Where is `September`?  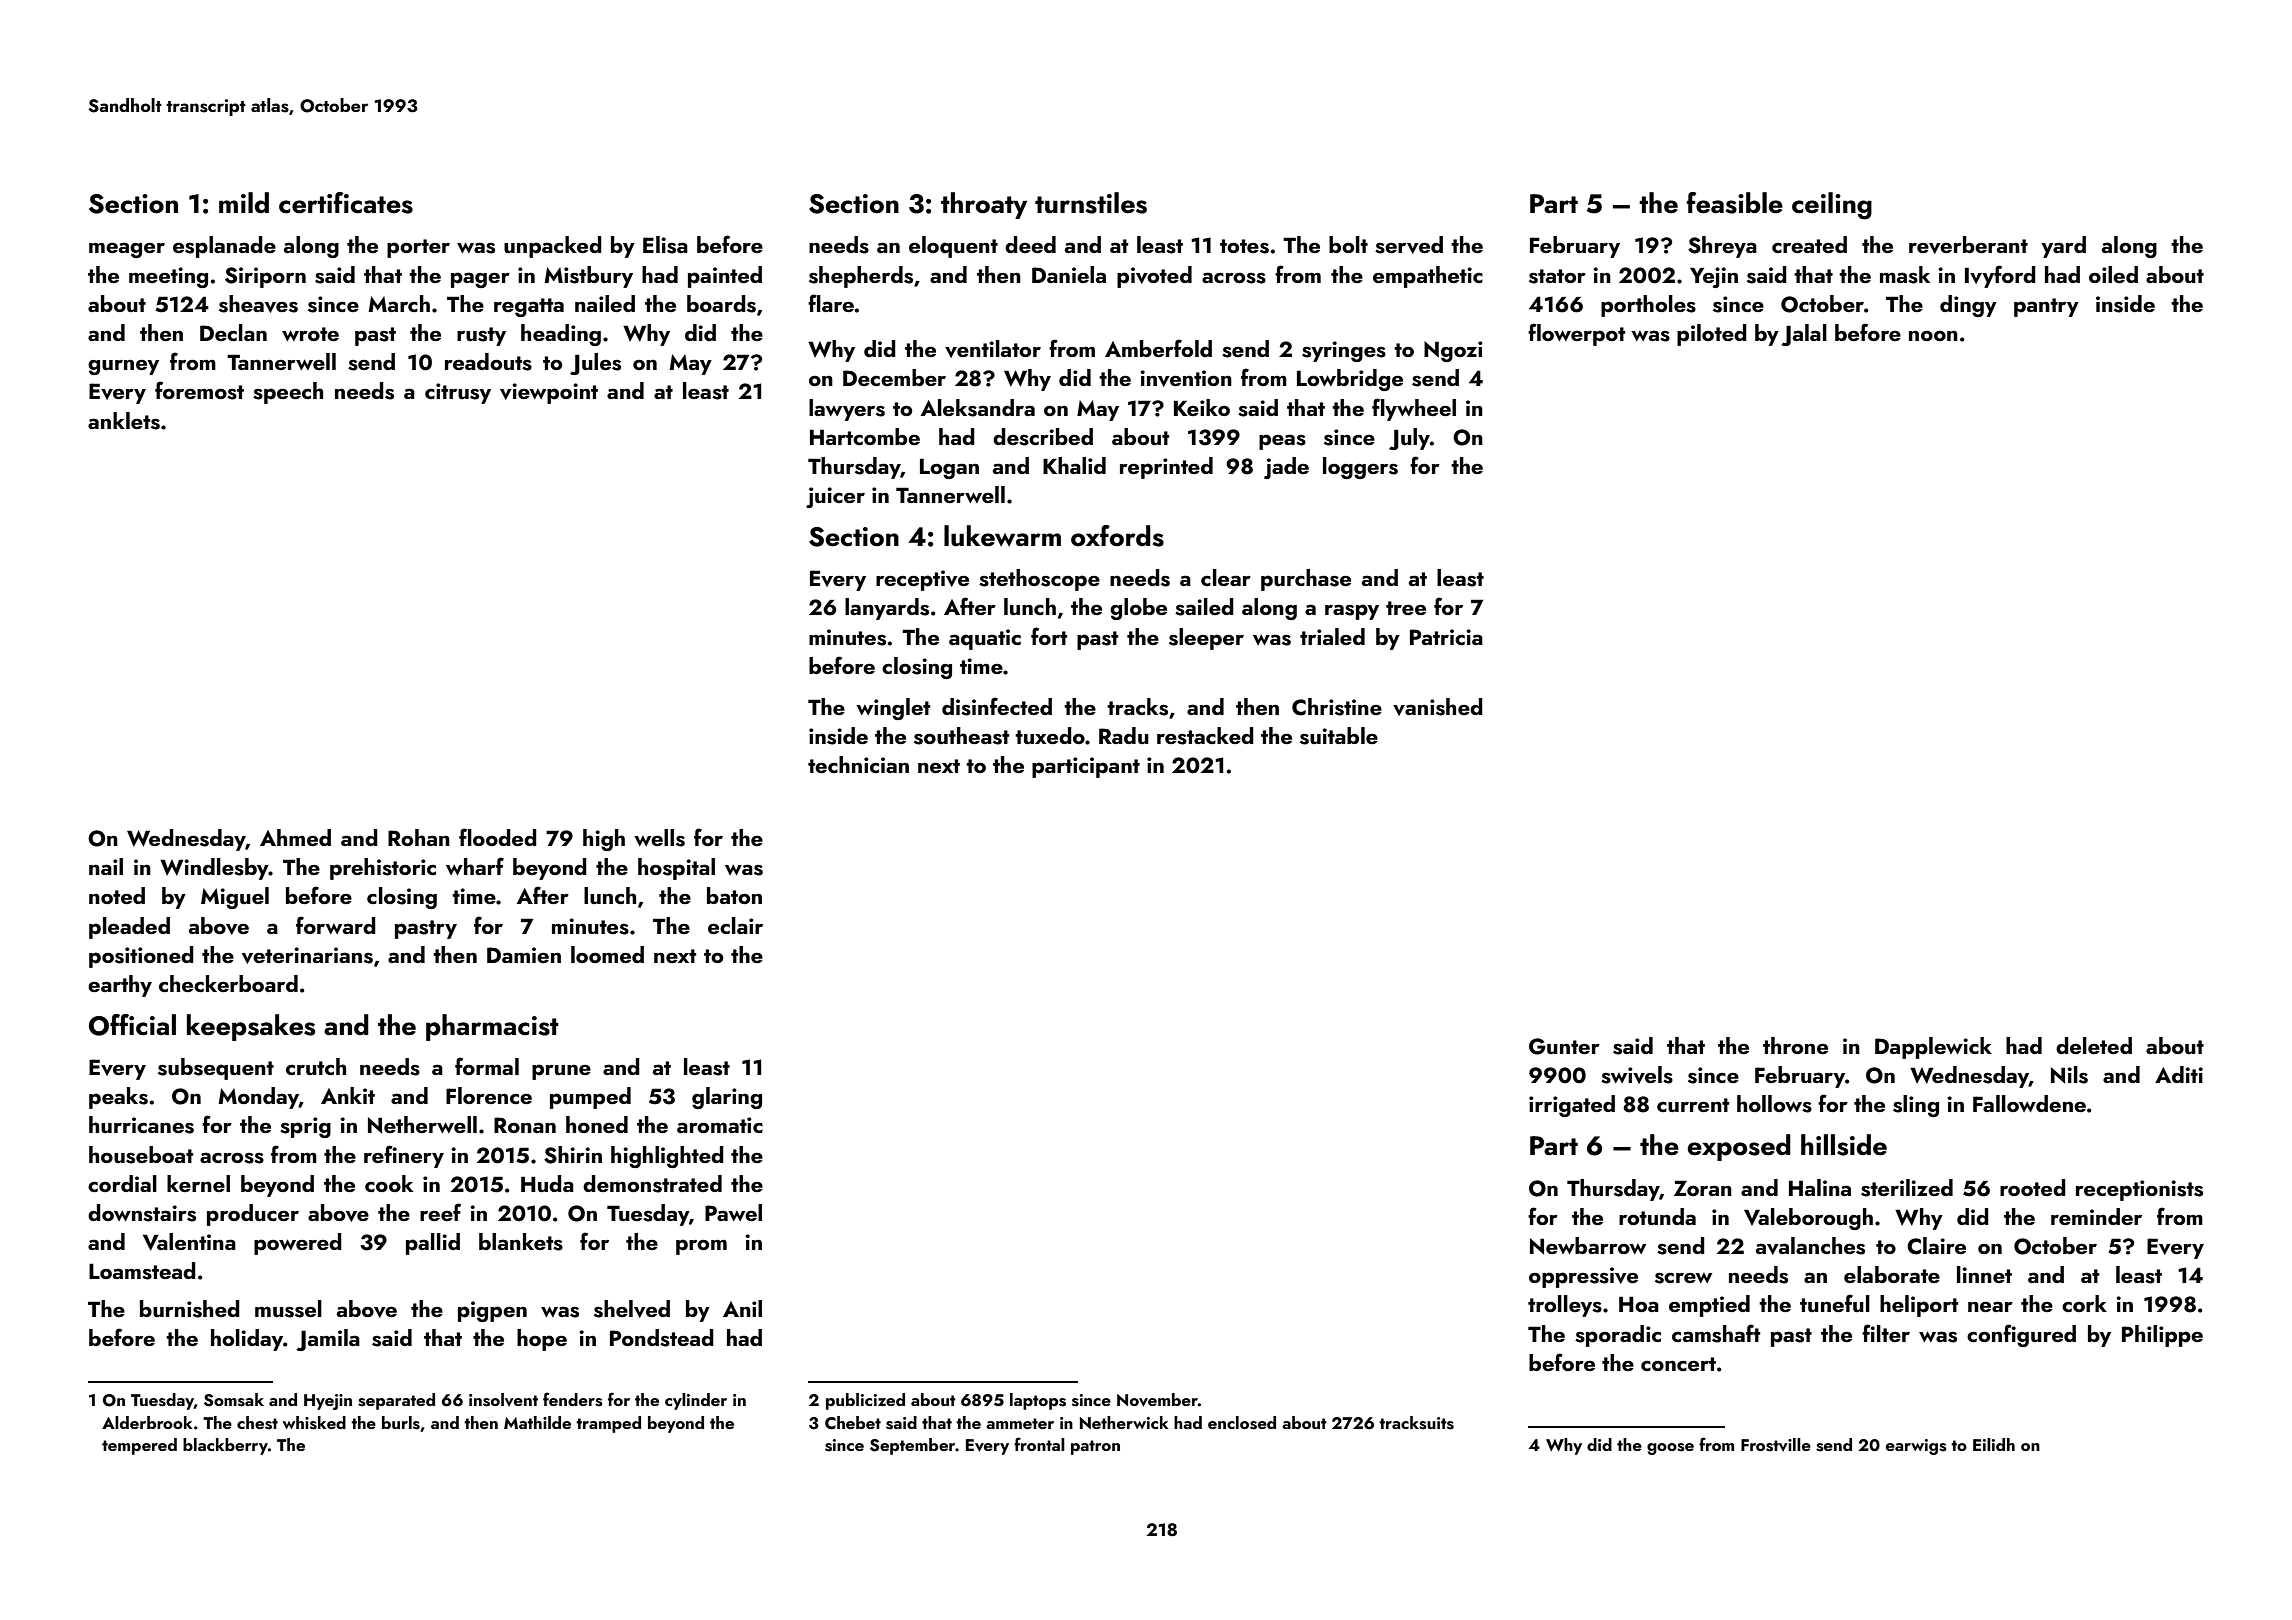
September is located at coordinates (913, 1446).
